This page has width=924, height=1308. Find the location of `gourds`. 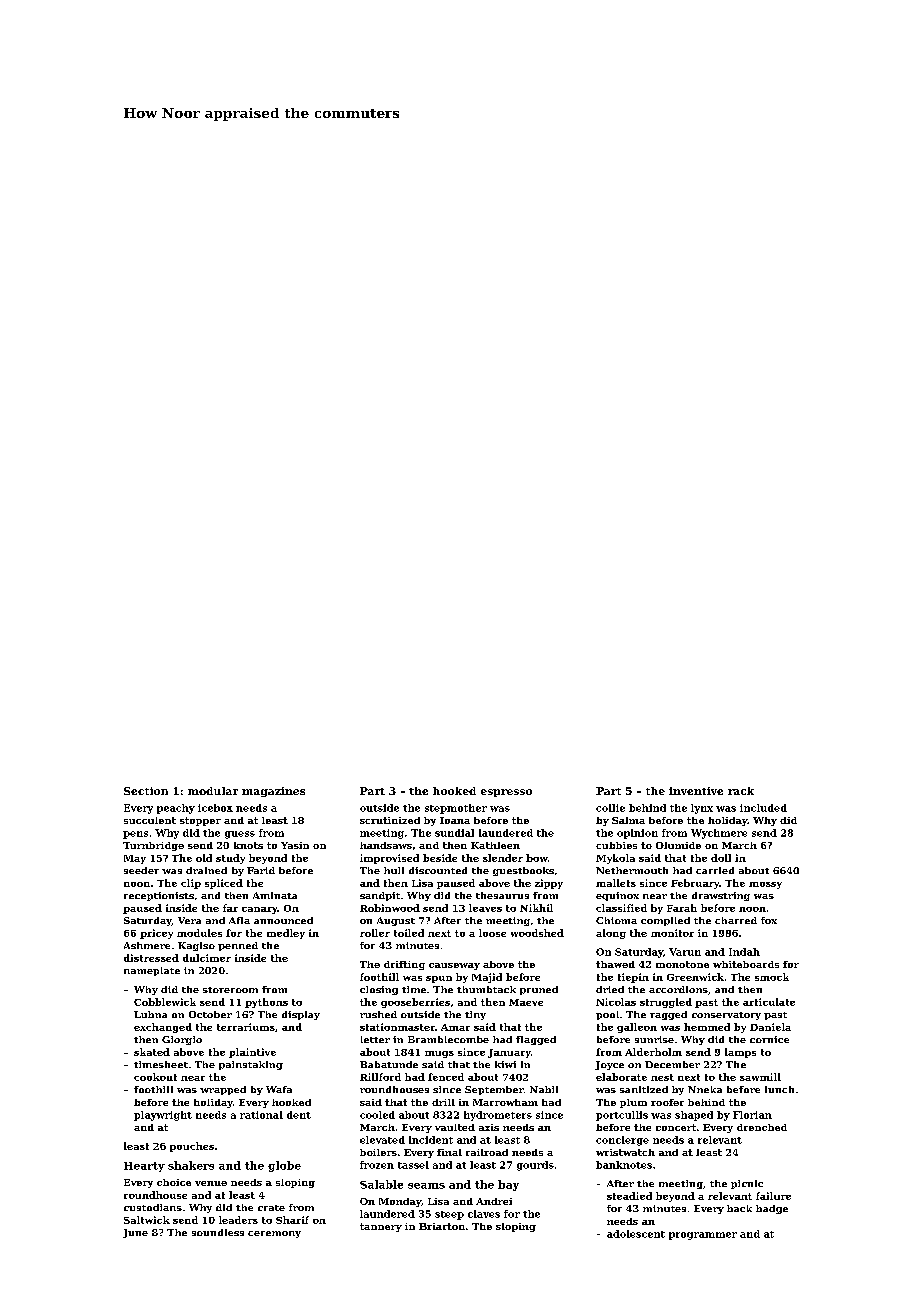

gourds is located at coordinates (535, 1166).
